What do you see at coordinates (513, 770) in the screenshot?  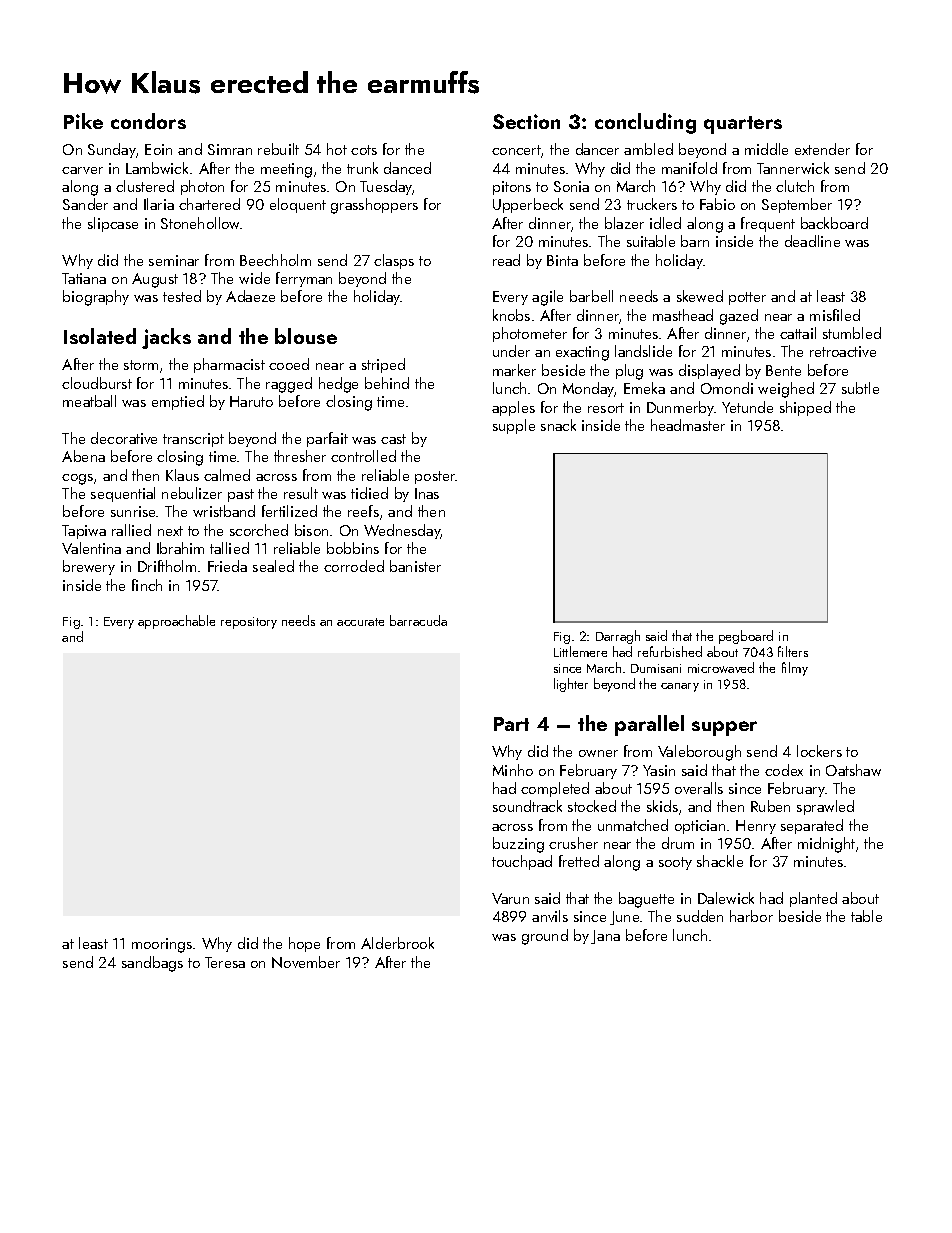 I see `Minho` at bounding box center [513, 770].
